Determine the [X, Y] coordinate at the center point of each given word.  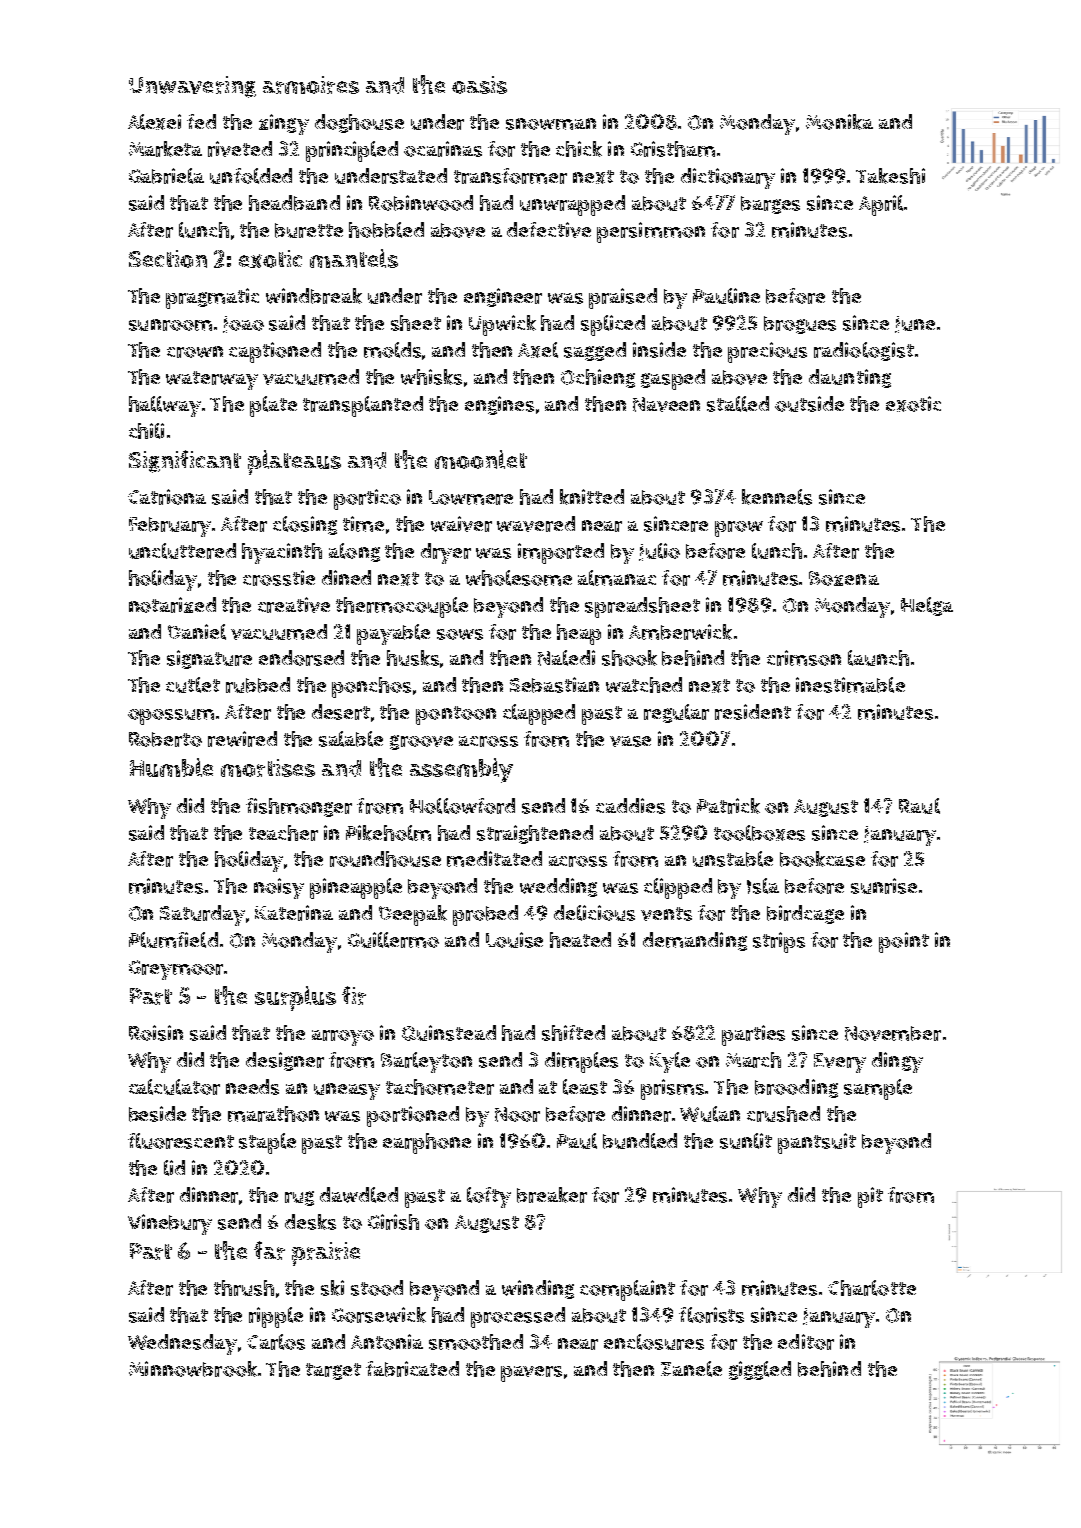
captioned [275, 352]
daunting [850, 378]
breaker [552, 1195]
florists [711, 1315]
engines [499, 405]
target [333, 1371]
